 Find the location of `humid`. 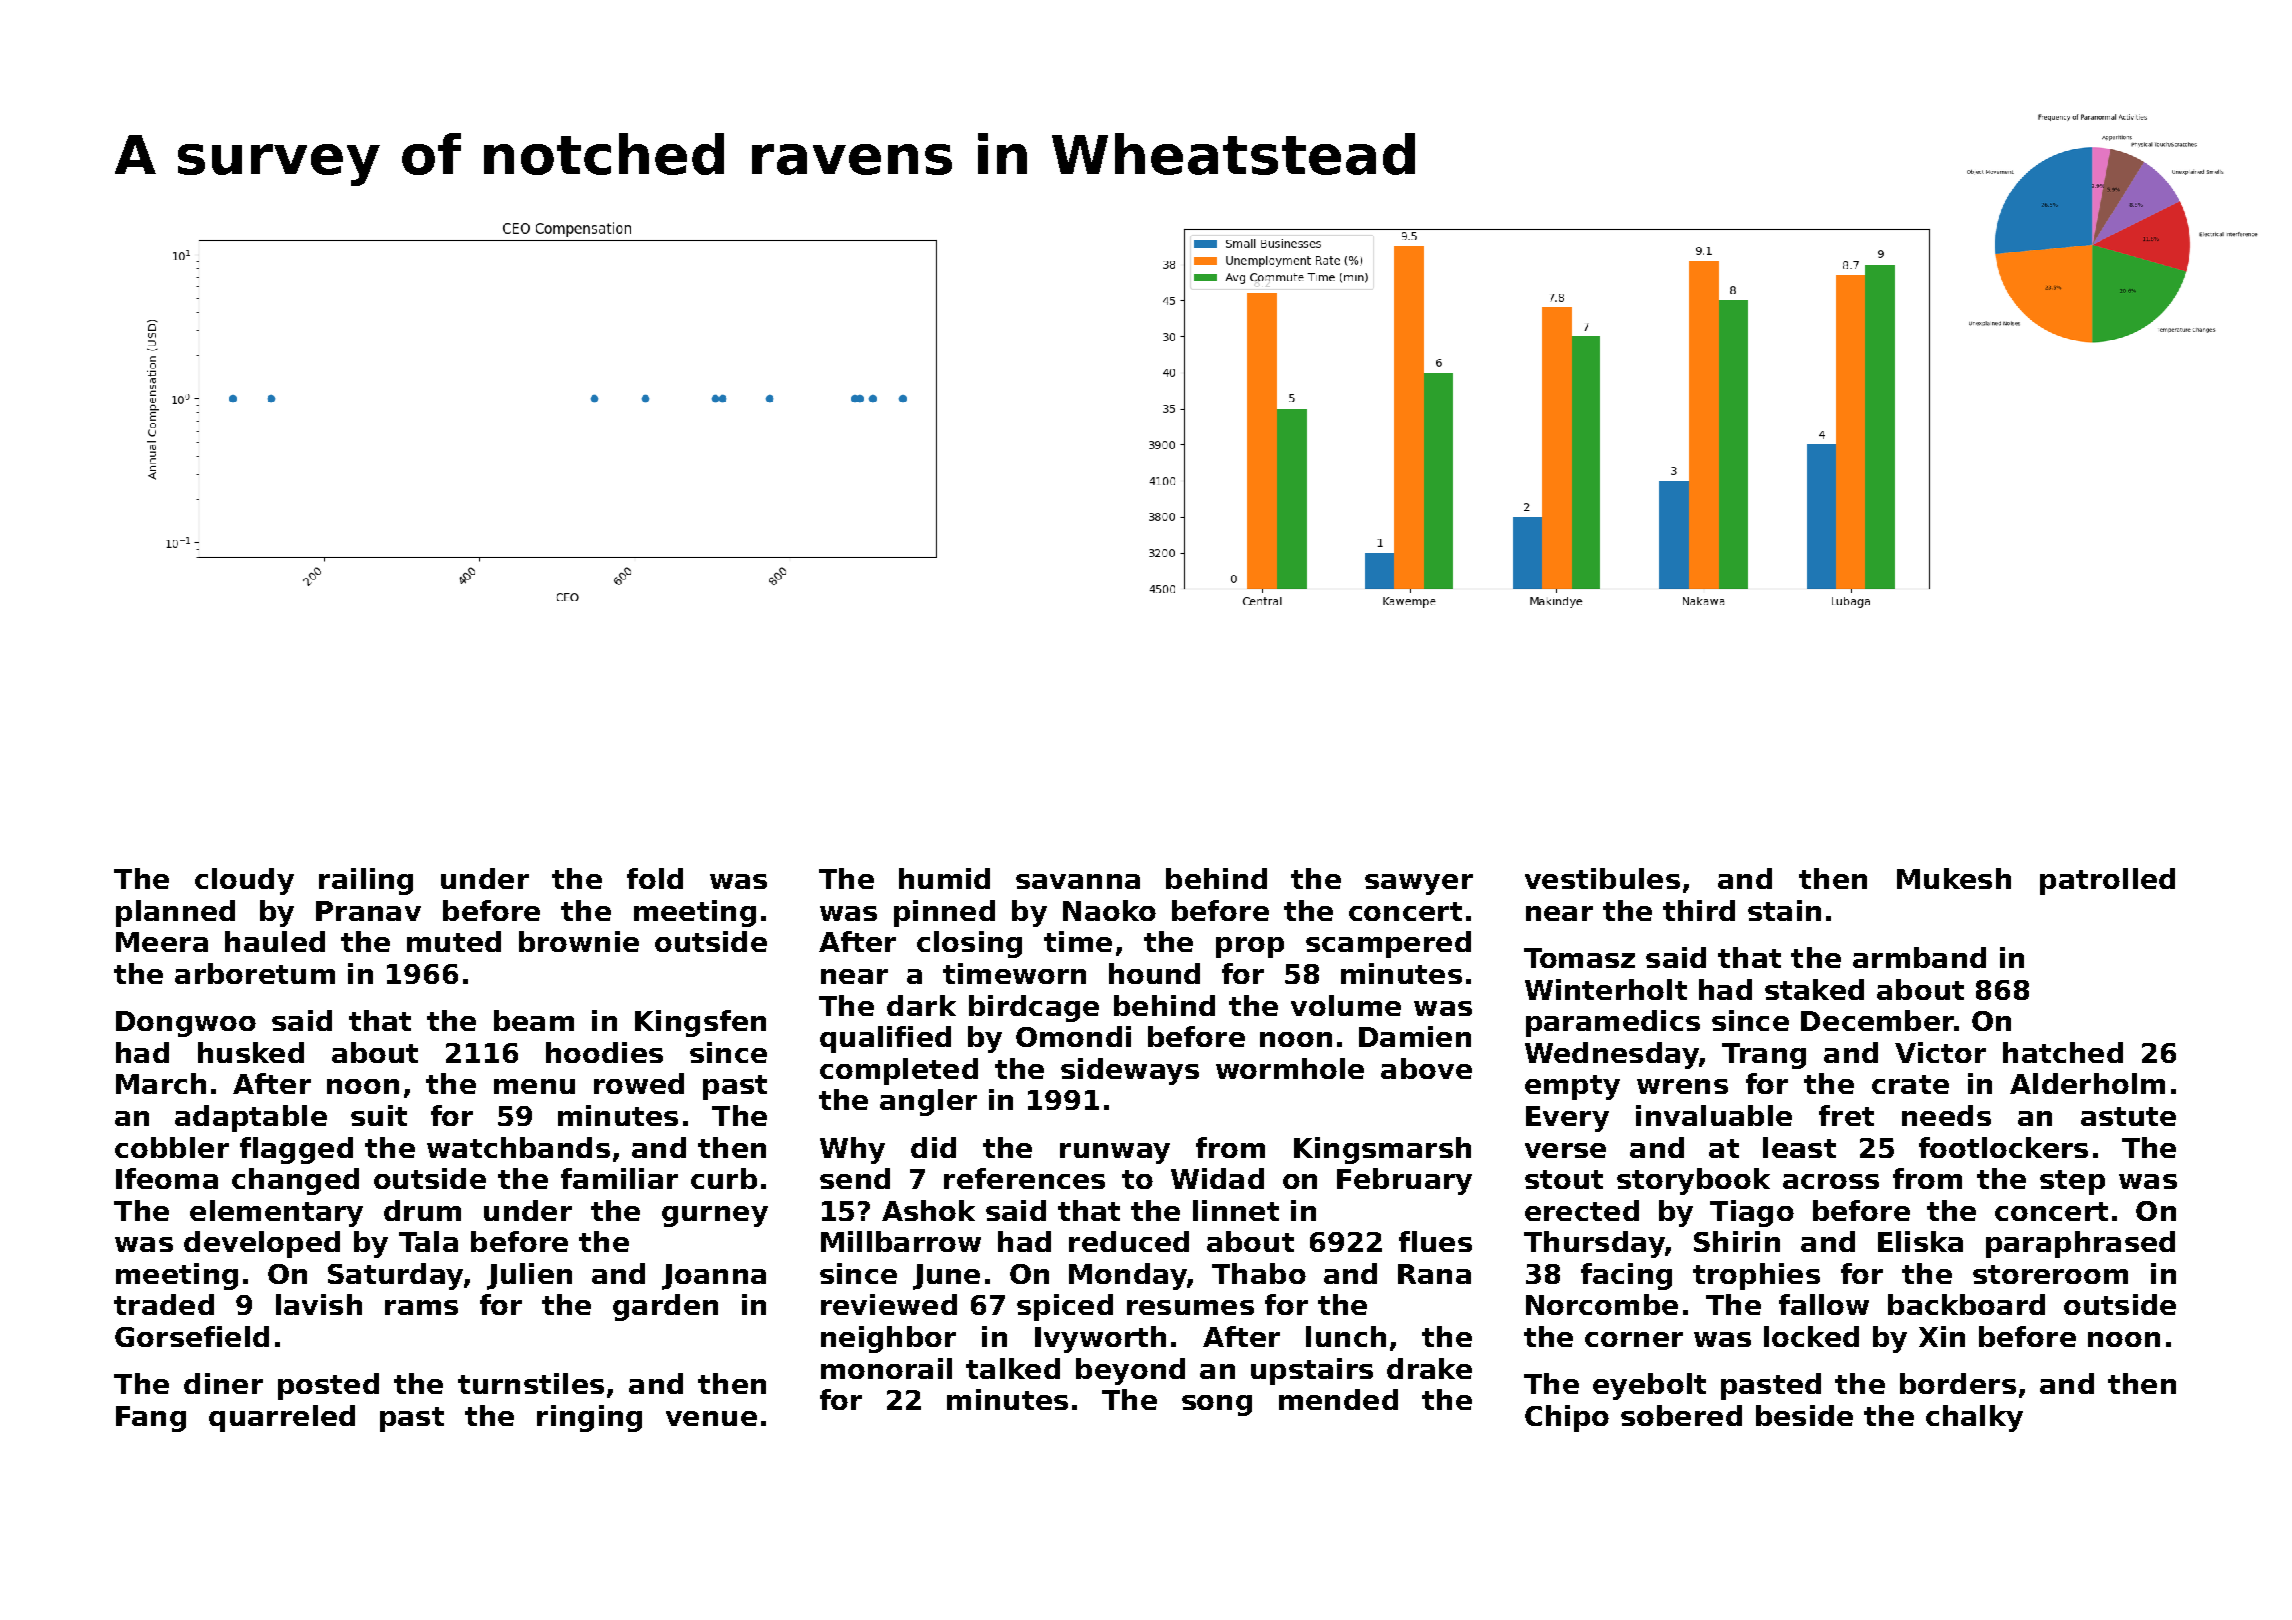

humid is located at coordinates (944, 878).
